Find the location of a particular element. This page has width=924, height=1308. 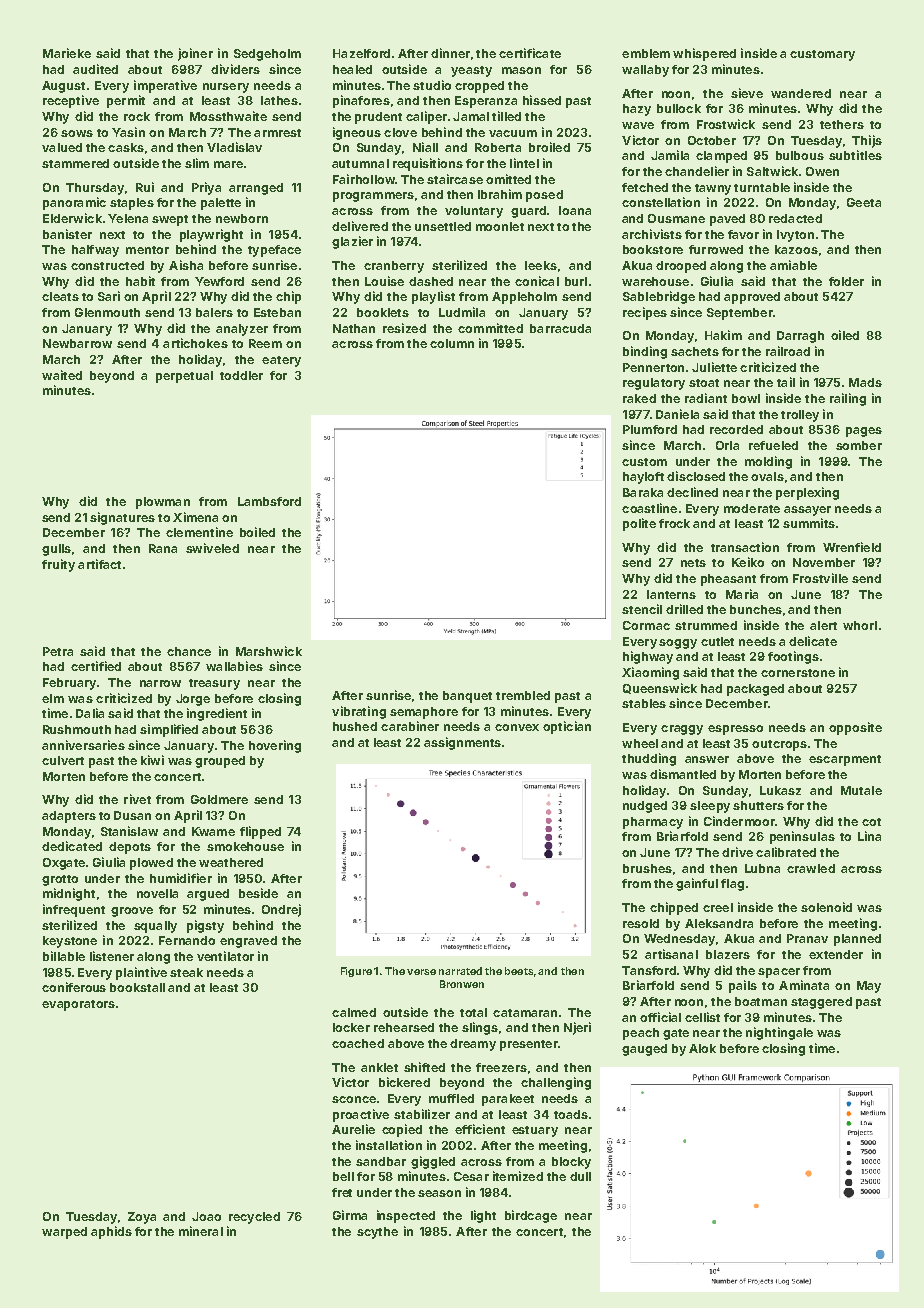

posed is located at coordinates (544, 196).
